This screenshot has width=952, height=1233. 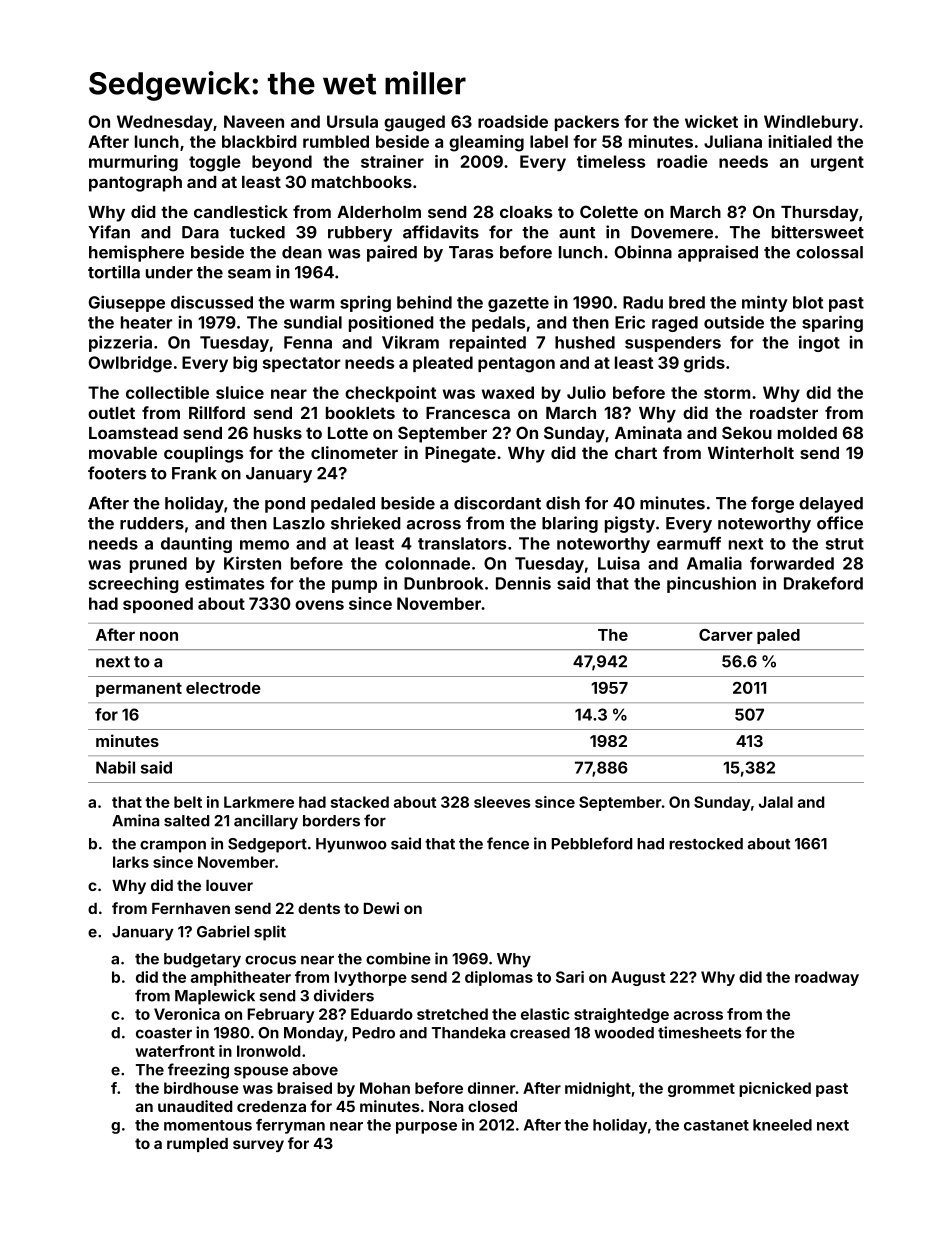 I want to click on Wednesday, so click(x=165, y=123).
